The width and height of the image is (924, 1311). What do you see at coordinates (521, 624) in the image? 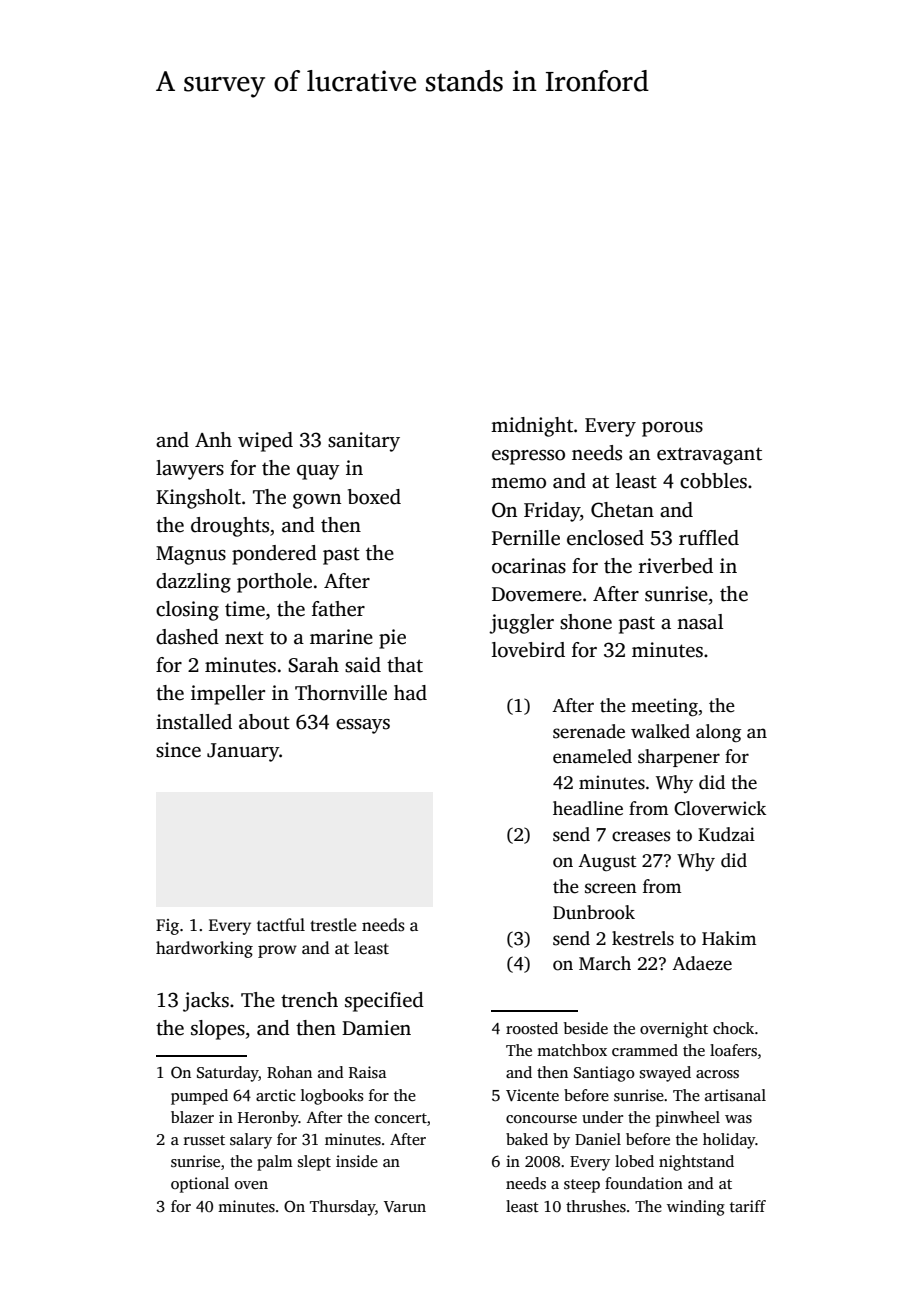
I see `juggler` at bounding box center [521, 624].
